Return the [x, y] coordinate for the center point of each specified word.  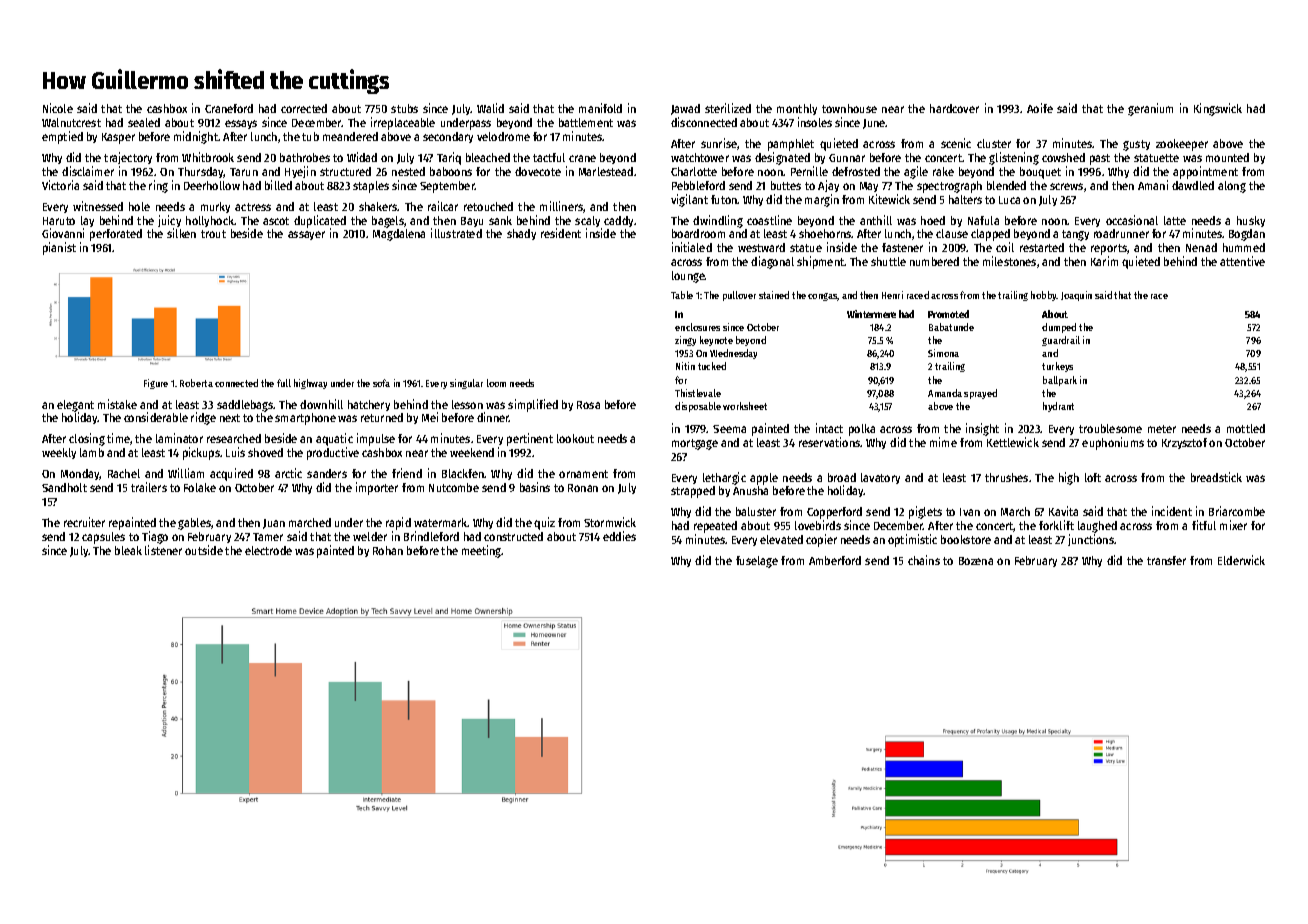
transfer [1166, 560]
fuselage [757, 562]
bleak [128, 550]
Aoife [1040, 108]
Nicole [58, 108]
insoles [815, 122]
